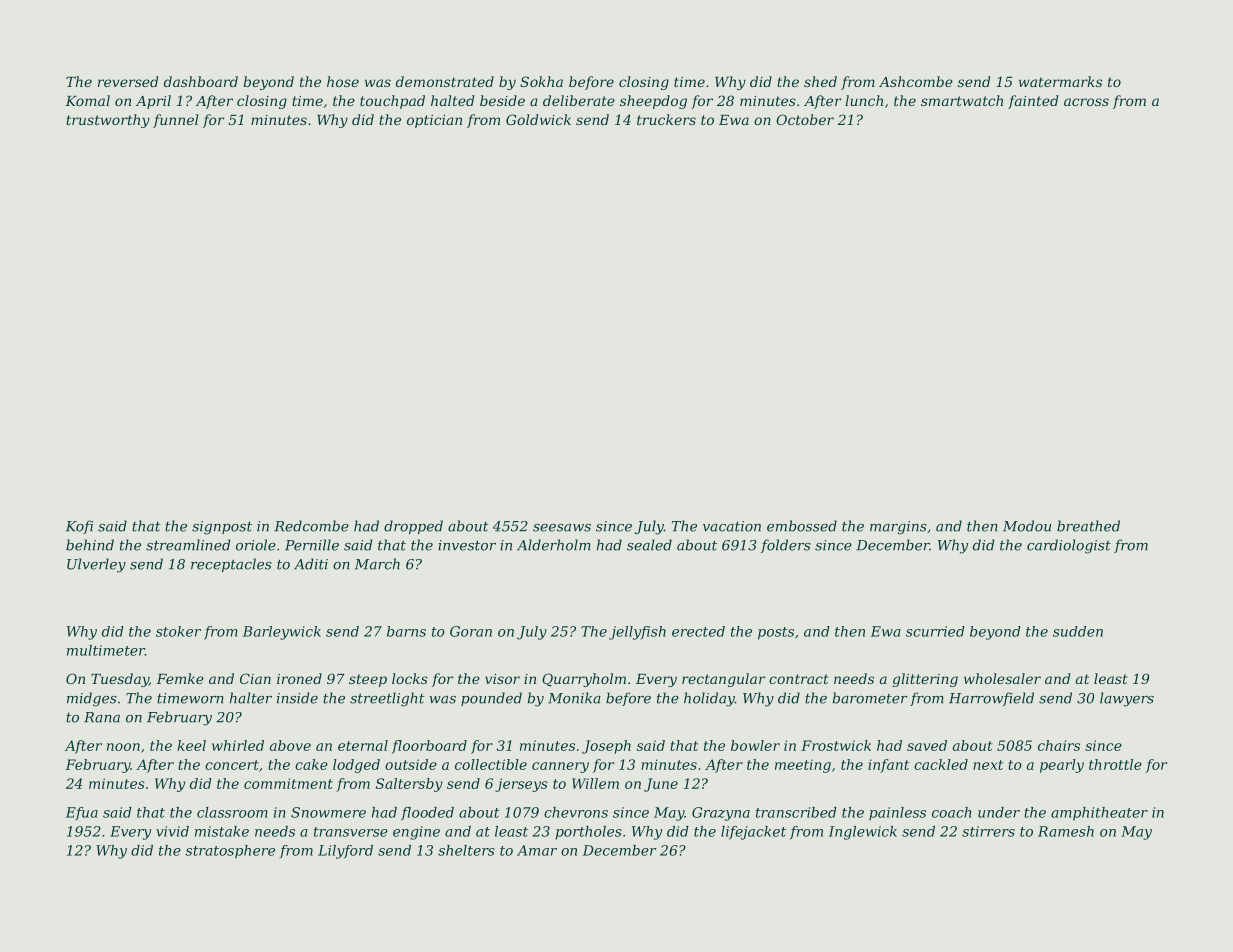  I want to click on Redcombe, so click(311, 526).
